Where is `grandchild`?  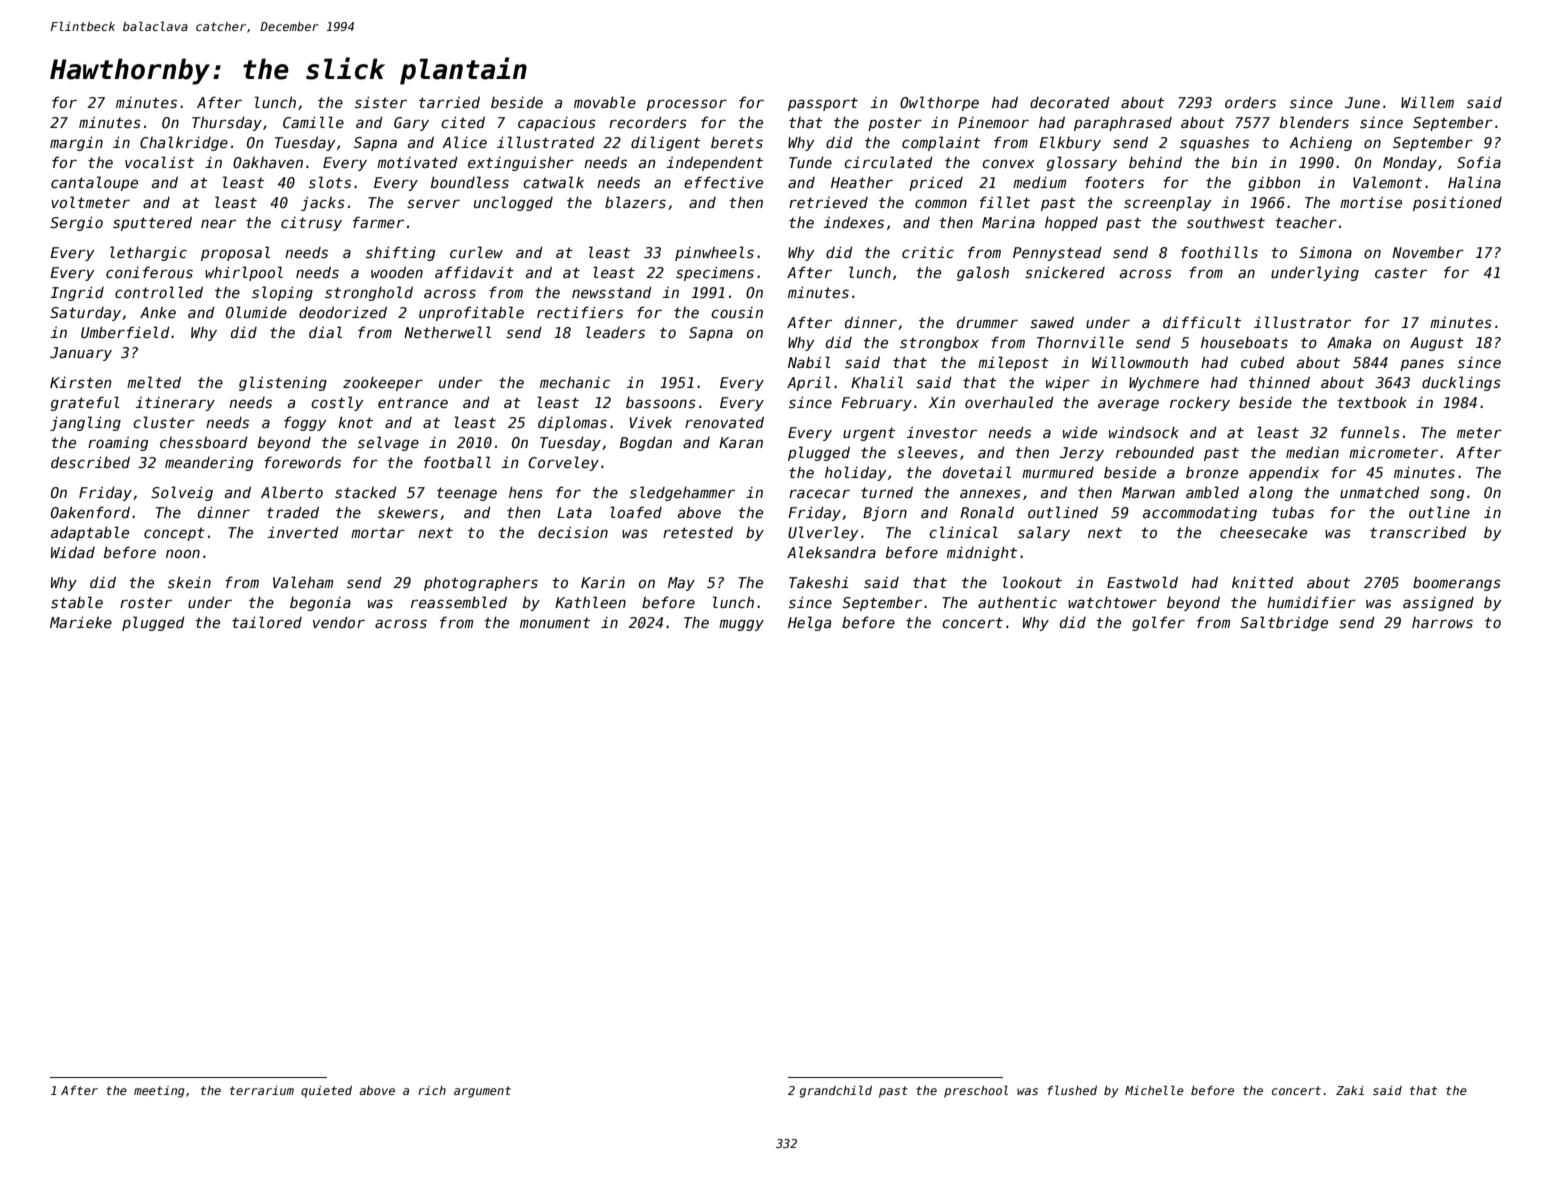
grandchild is located at coordinates (835, 1091).
